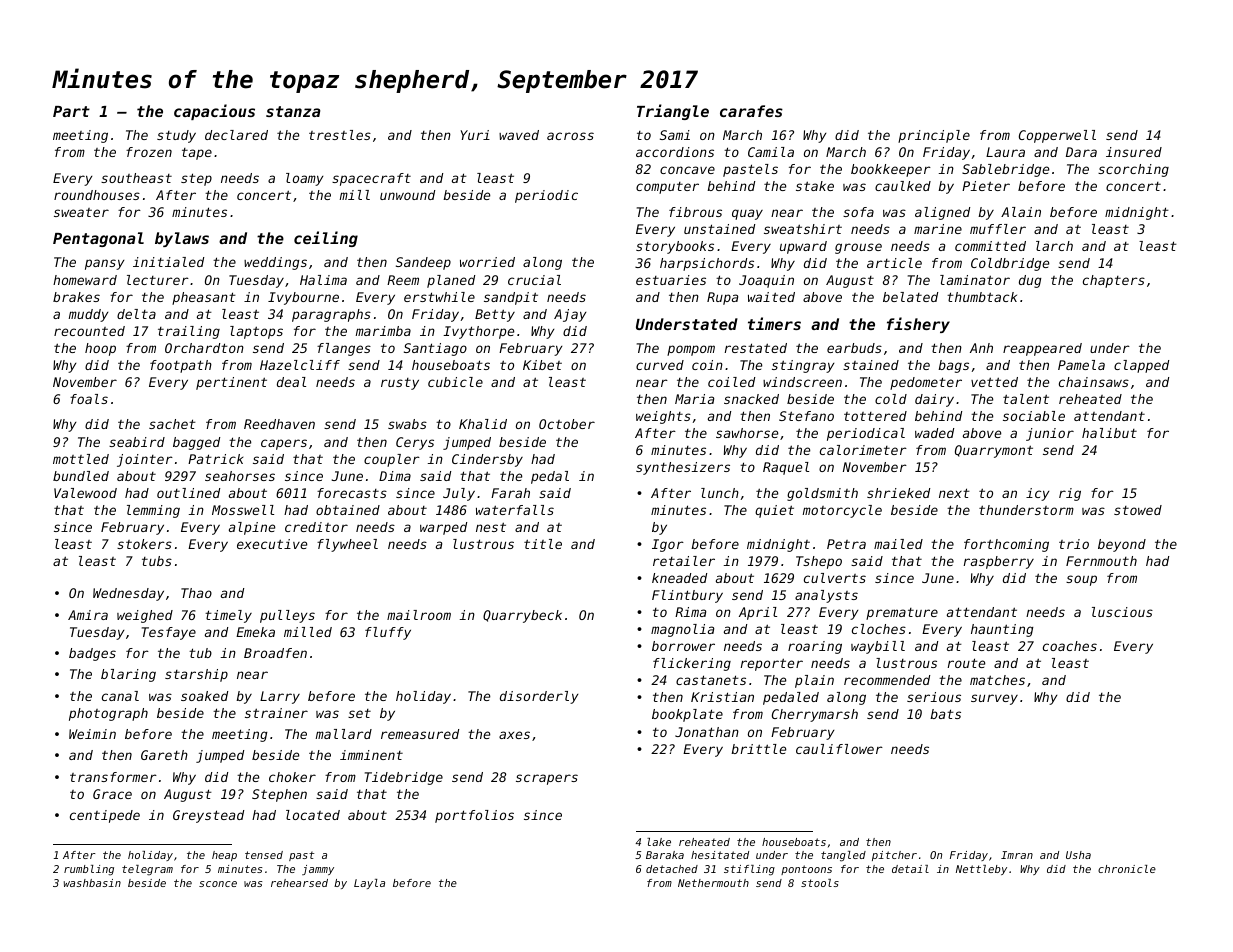 The height and width of the page is (952, 1233). Describe the element at coordinates (276, 713) in the page. I see `strainer` at that location.
